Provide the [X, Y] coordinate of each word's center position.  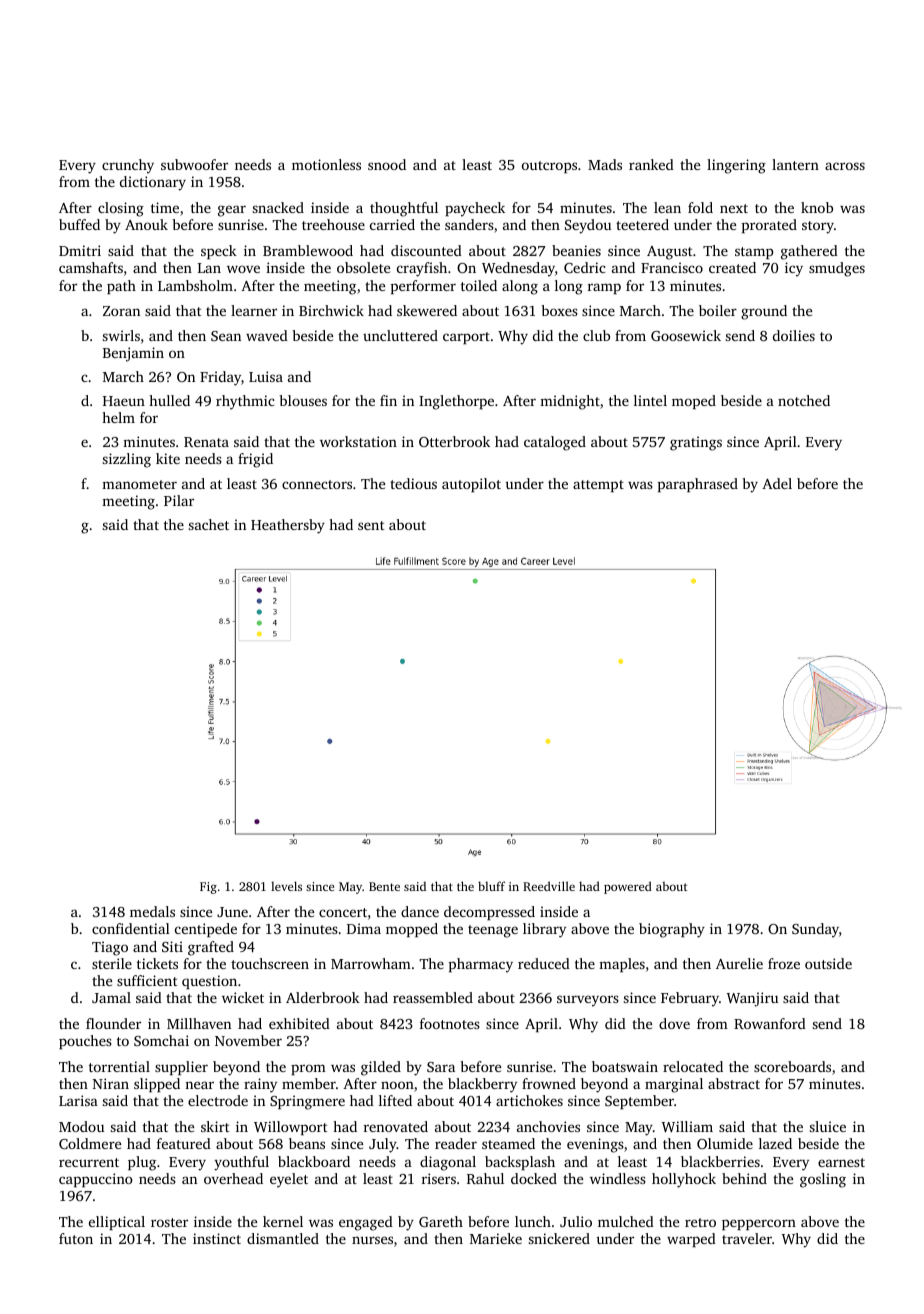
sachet [209, 524]
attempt [598, 486]
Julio [576, 1221]
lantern [795, 164]
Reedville [549, 886]
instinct [217, 1238]
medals [152, 911]
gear [232, 211]
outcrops [549, 167]
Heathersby [288, 526]
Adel [777, 483]
